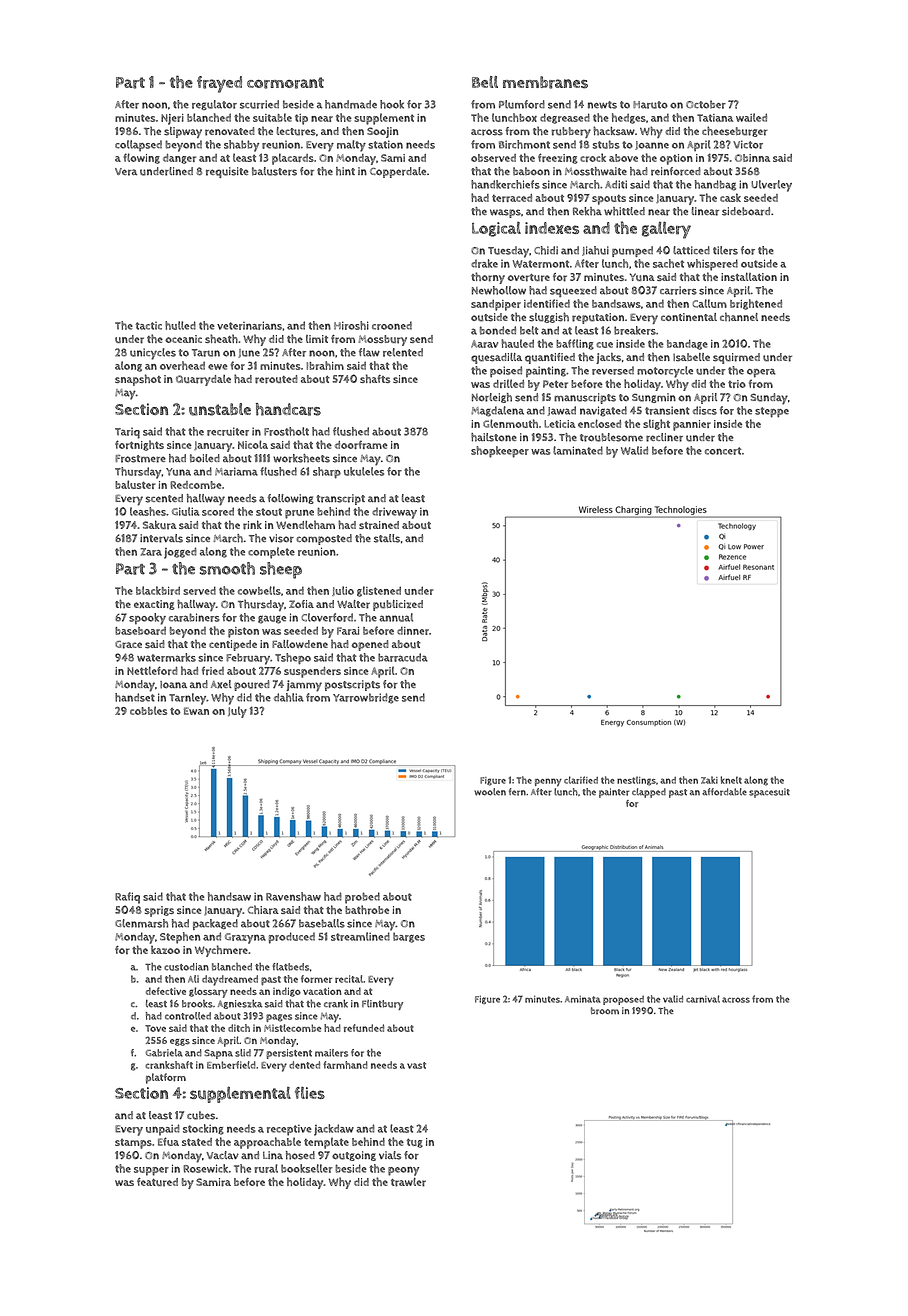 This page has height=1316, width=908. I want to click on spacesuit, so click(769, 793).
